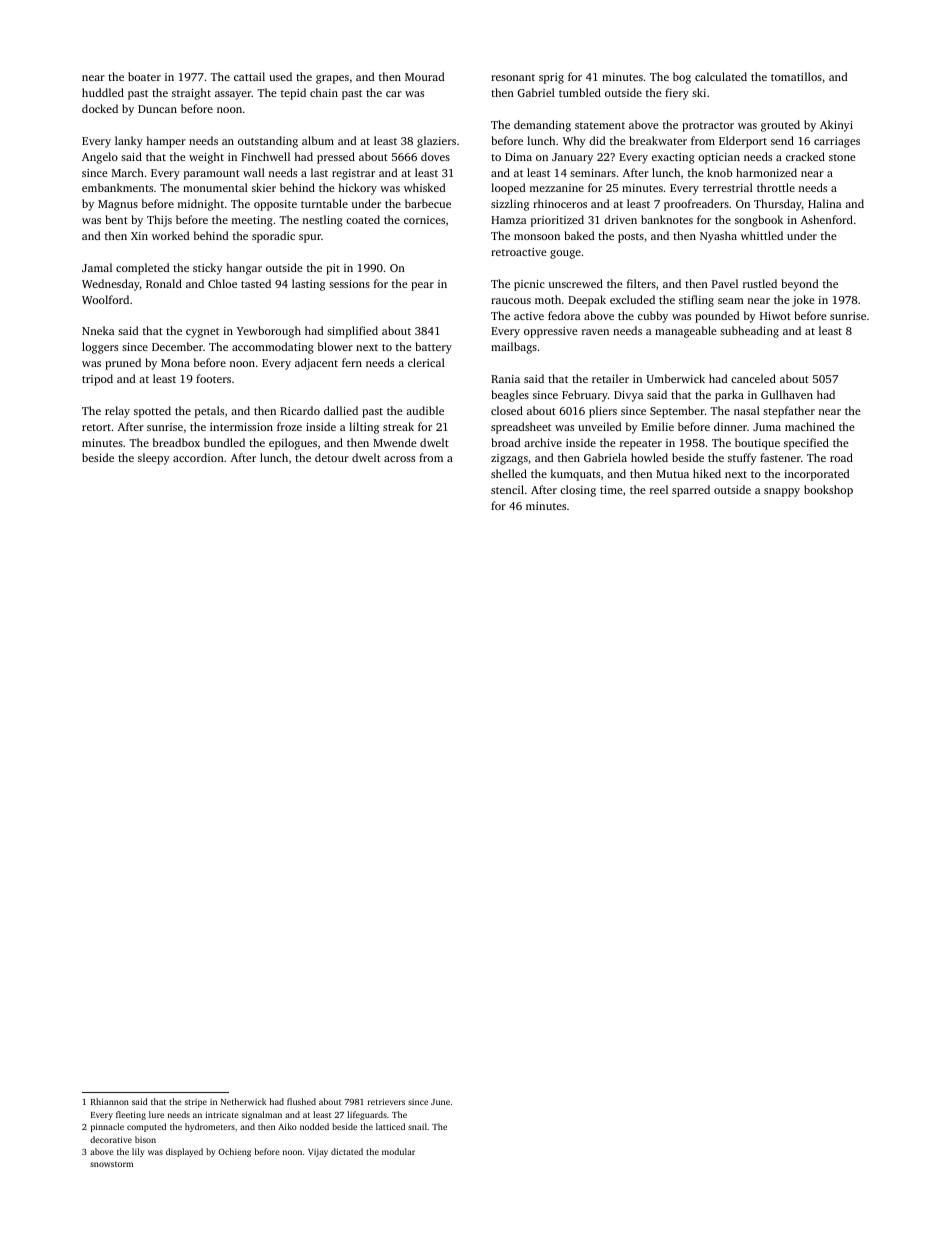  I want to click on flushed, so click(301, 1101).
